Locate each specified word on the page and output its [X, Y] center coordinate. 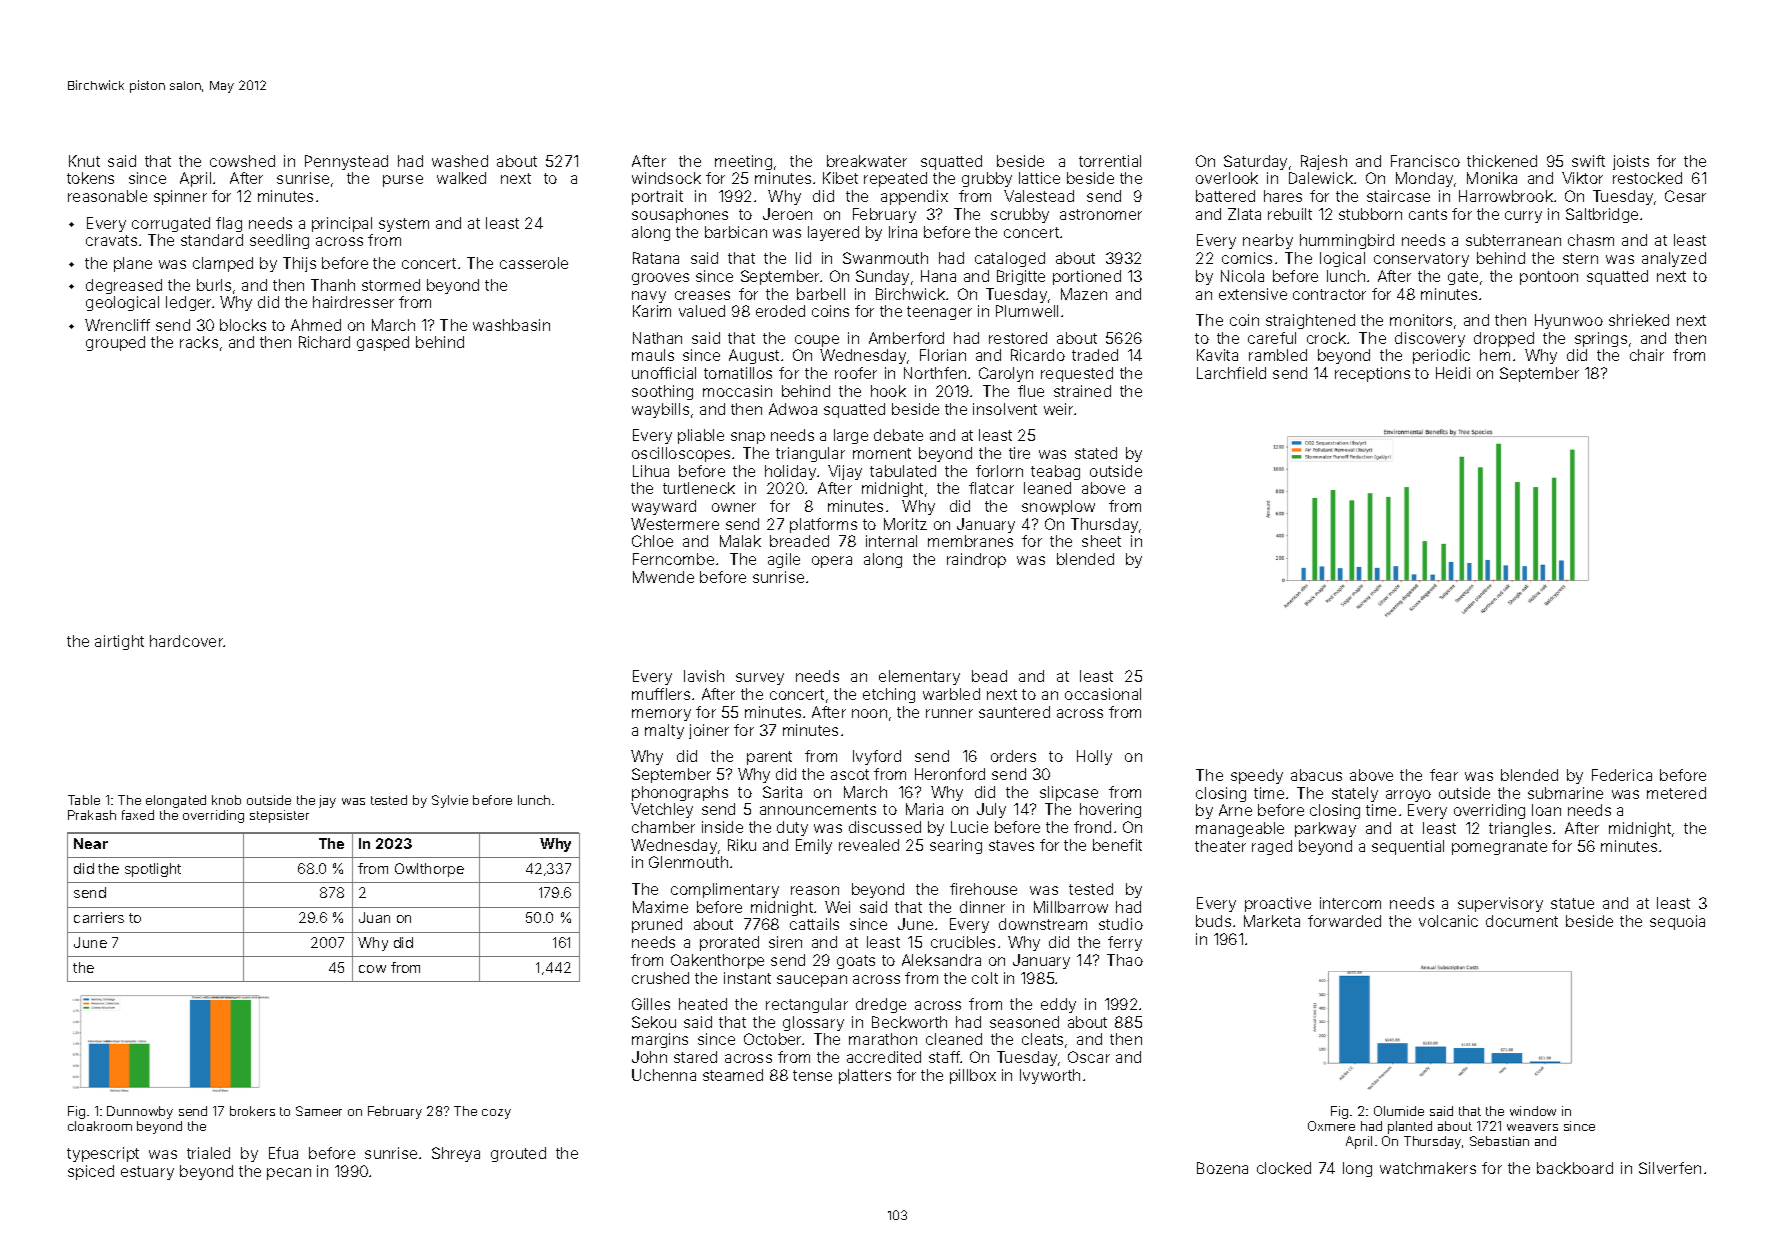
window [1533, 1111]
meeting [743, 162]
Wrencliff [117, 325]
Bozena [1222, 1168]
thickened [1502, 161]
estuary [147, 1173]
